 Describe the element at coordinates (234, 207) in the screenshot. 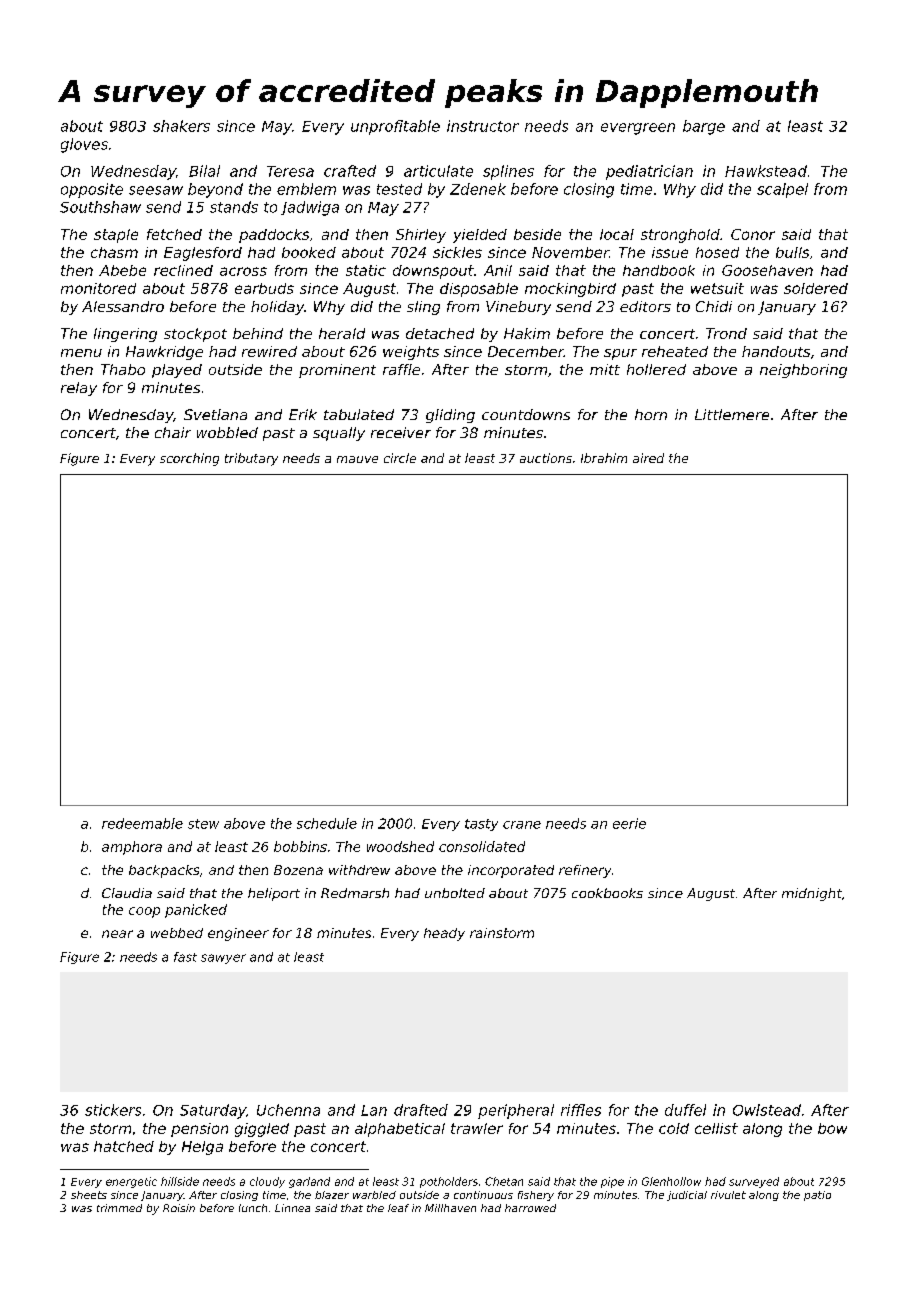

I see `stands` at that location.
